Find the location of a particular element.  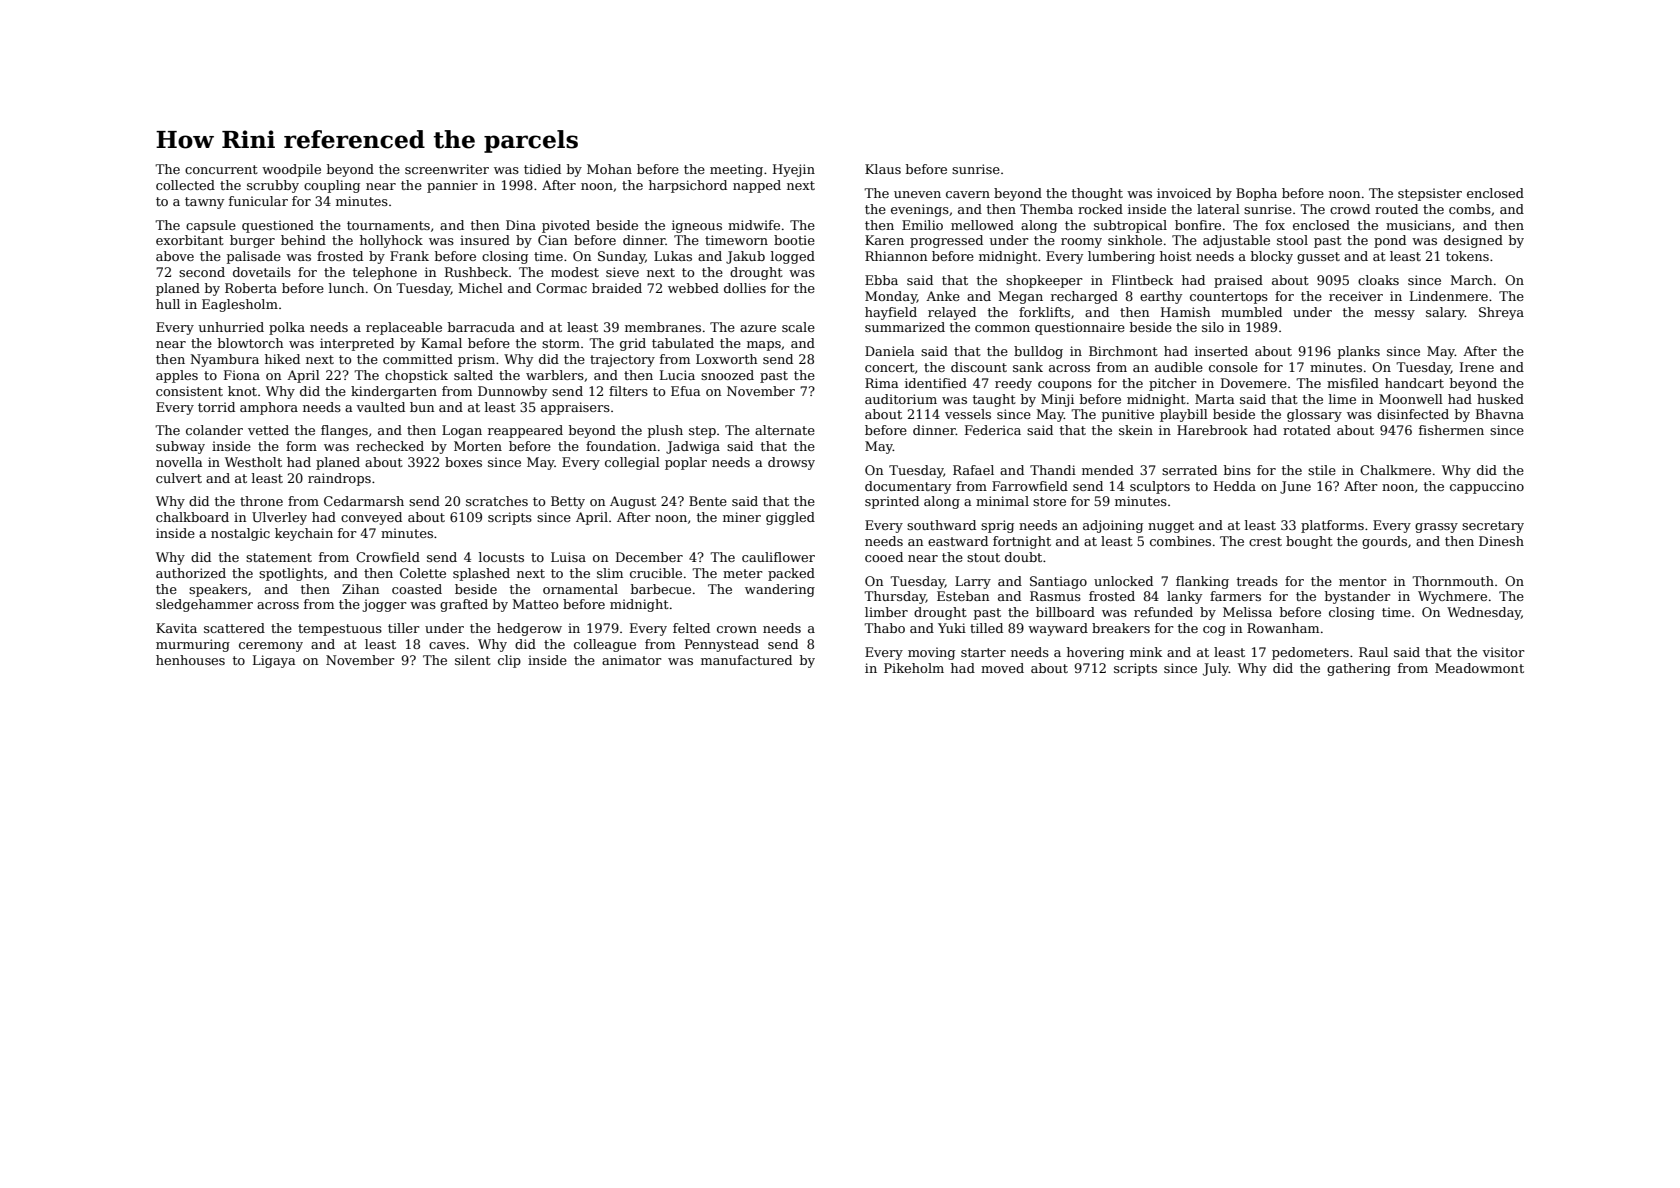

Bopha is located at coordinates (1256, 194).
